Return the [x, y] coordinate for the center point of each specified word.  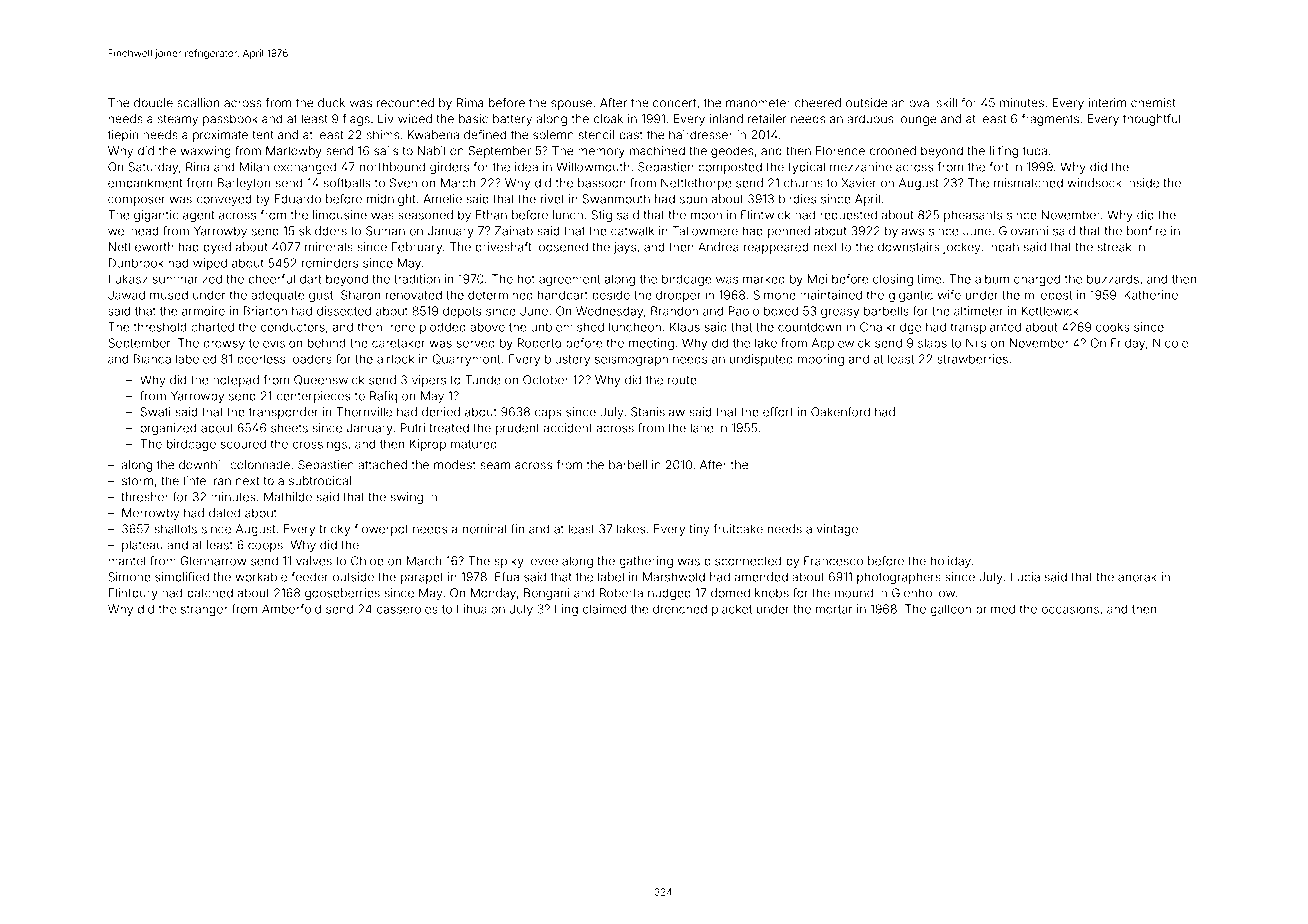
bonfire [1146, 231]
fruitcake [738, 529]
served [476, 343]
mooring [821, 360]
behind [327, 343]
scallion [198, 103]
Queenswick [329, 380]
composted [730, 168]
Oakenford [840, 412]
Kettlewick [1050, 311]
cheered [818, 103]
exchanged [305, 168]
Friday [1128, 344]
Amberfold [291, 609]
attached [382, 465]
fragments [1050, 120]
